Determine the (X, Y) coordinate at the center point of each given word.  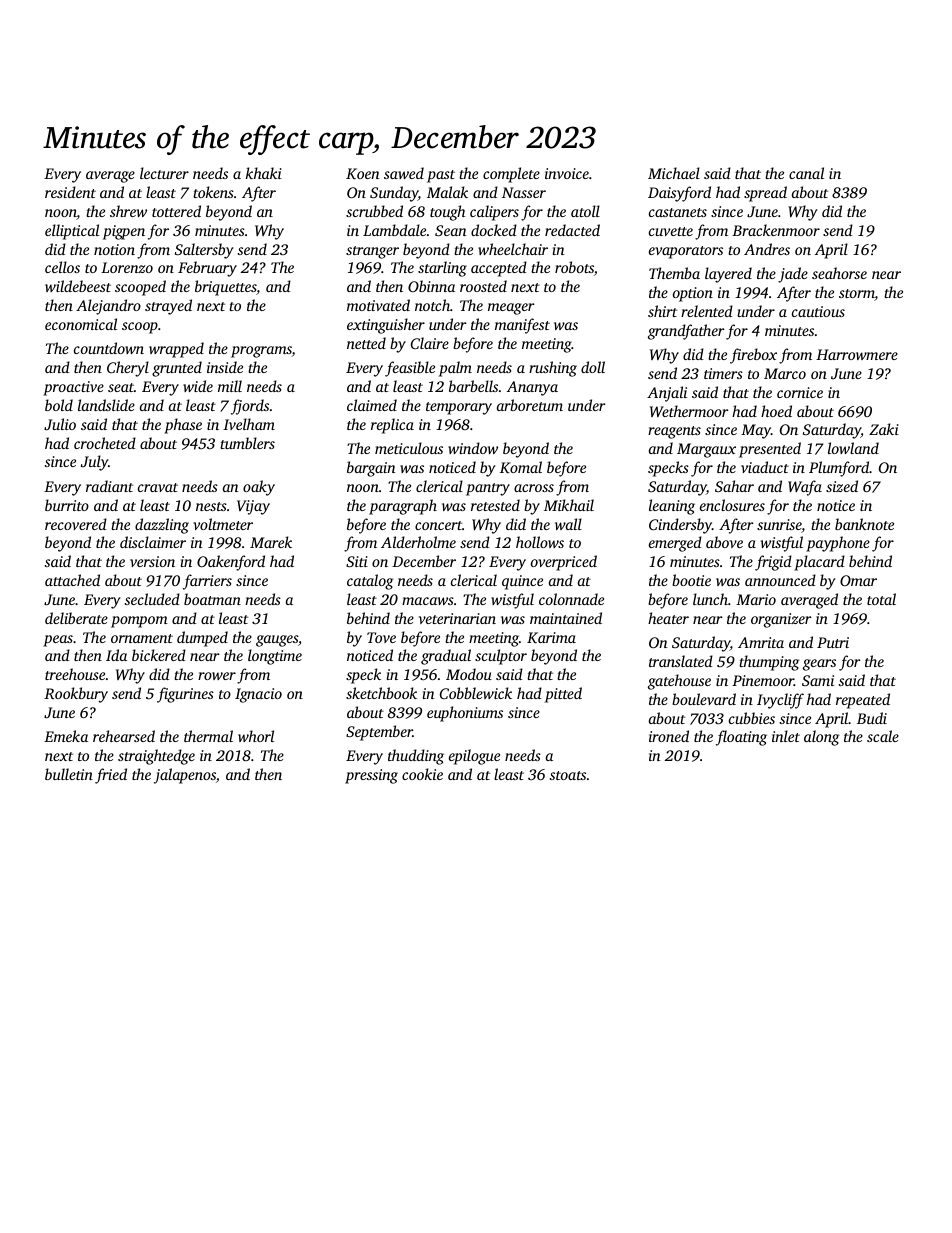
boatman (212, 599)
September (379, 733)
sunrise (779, 526)
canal (806, 173)
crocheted (105, 443)
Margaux (706, 450)
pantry (488, 489)
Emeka (66, 736)
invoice (567, 173)
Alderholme (418, 542)
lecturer (164, 173)
